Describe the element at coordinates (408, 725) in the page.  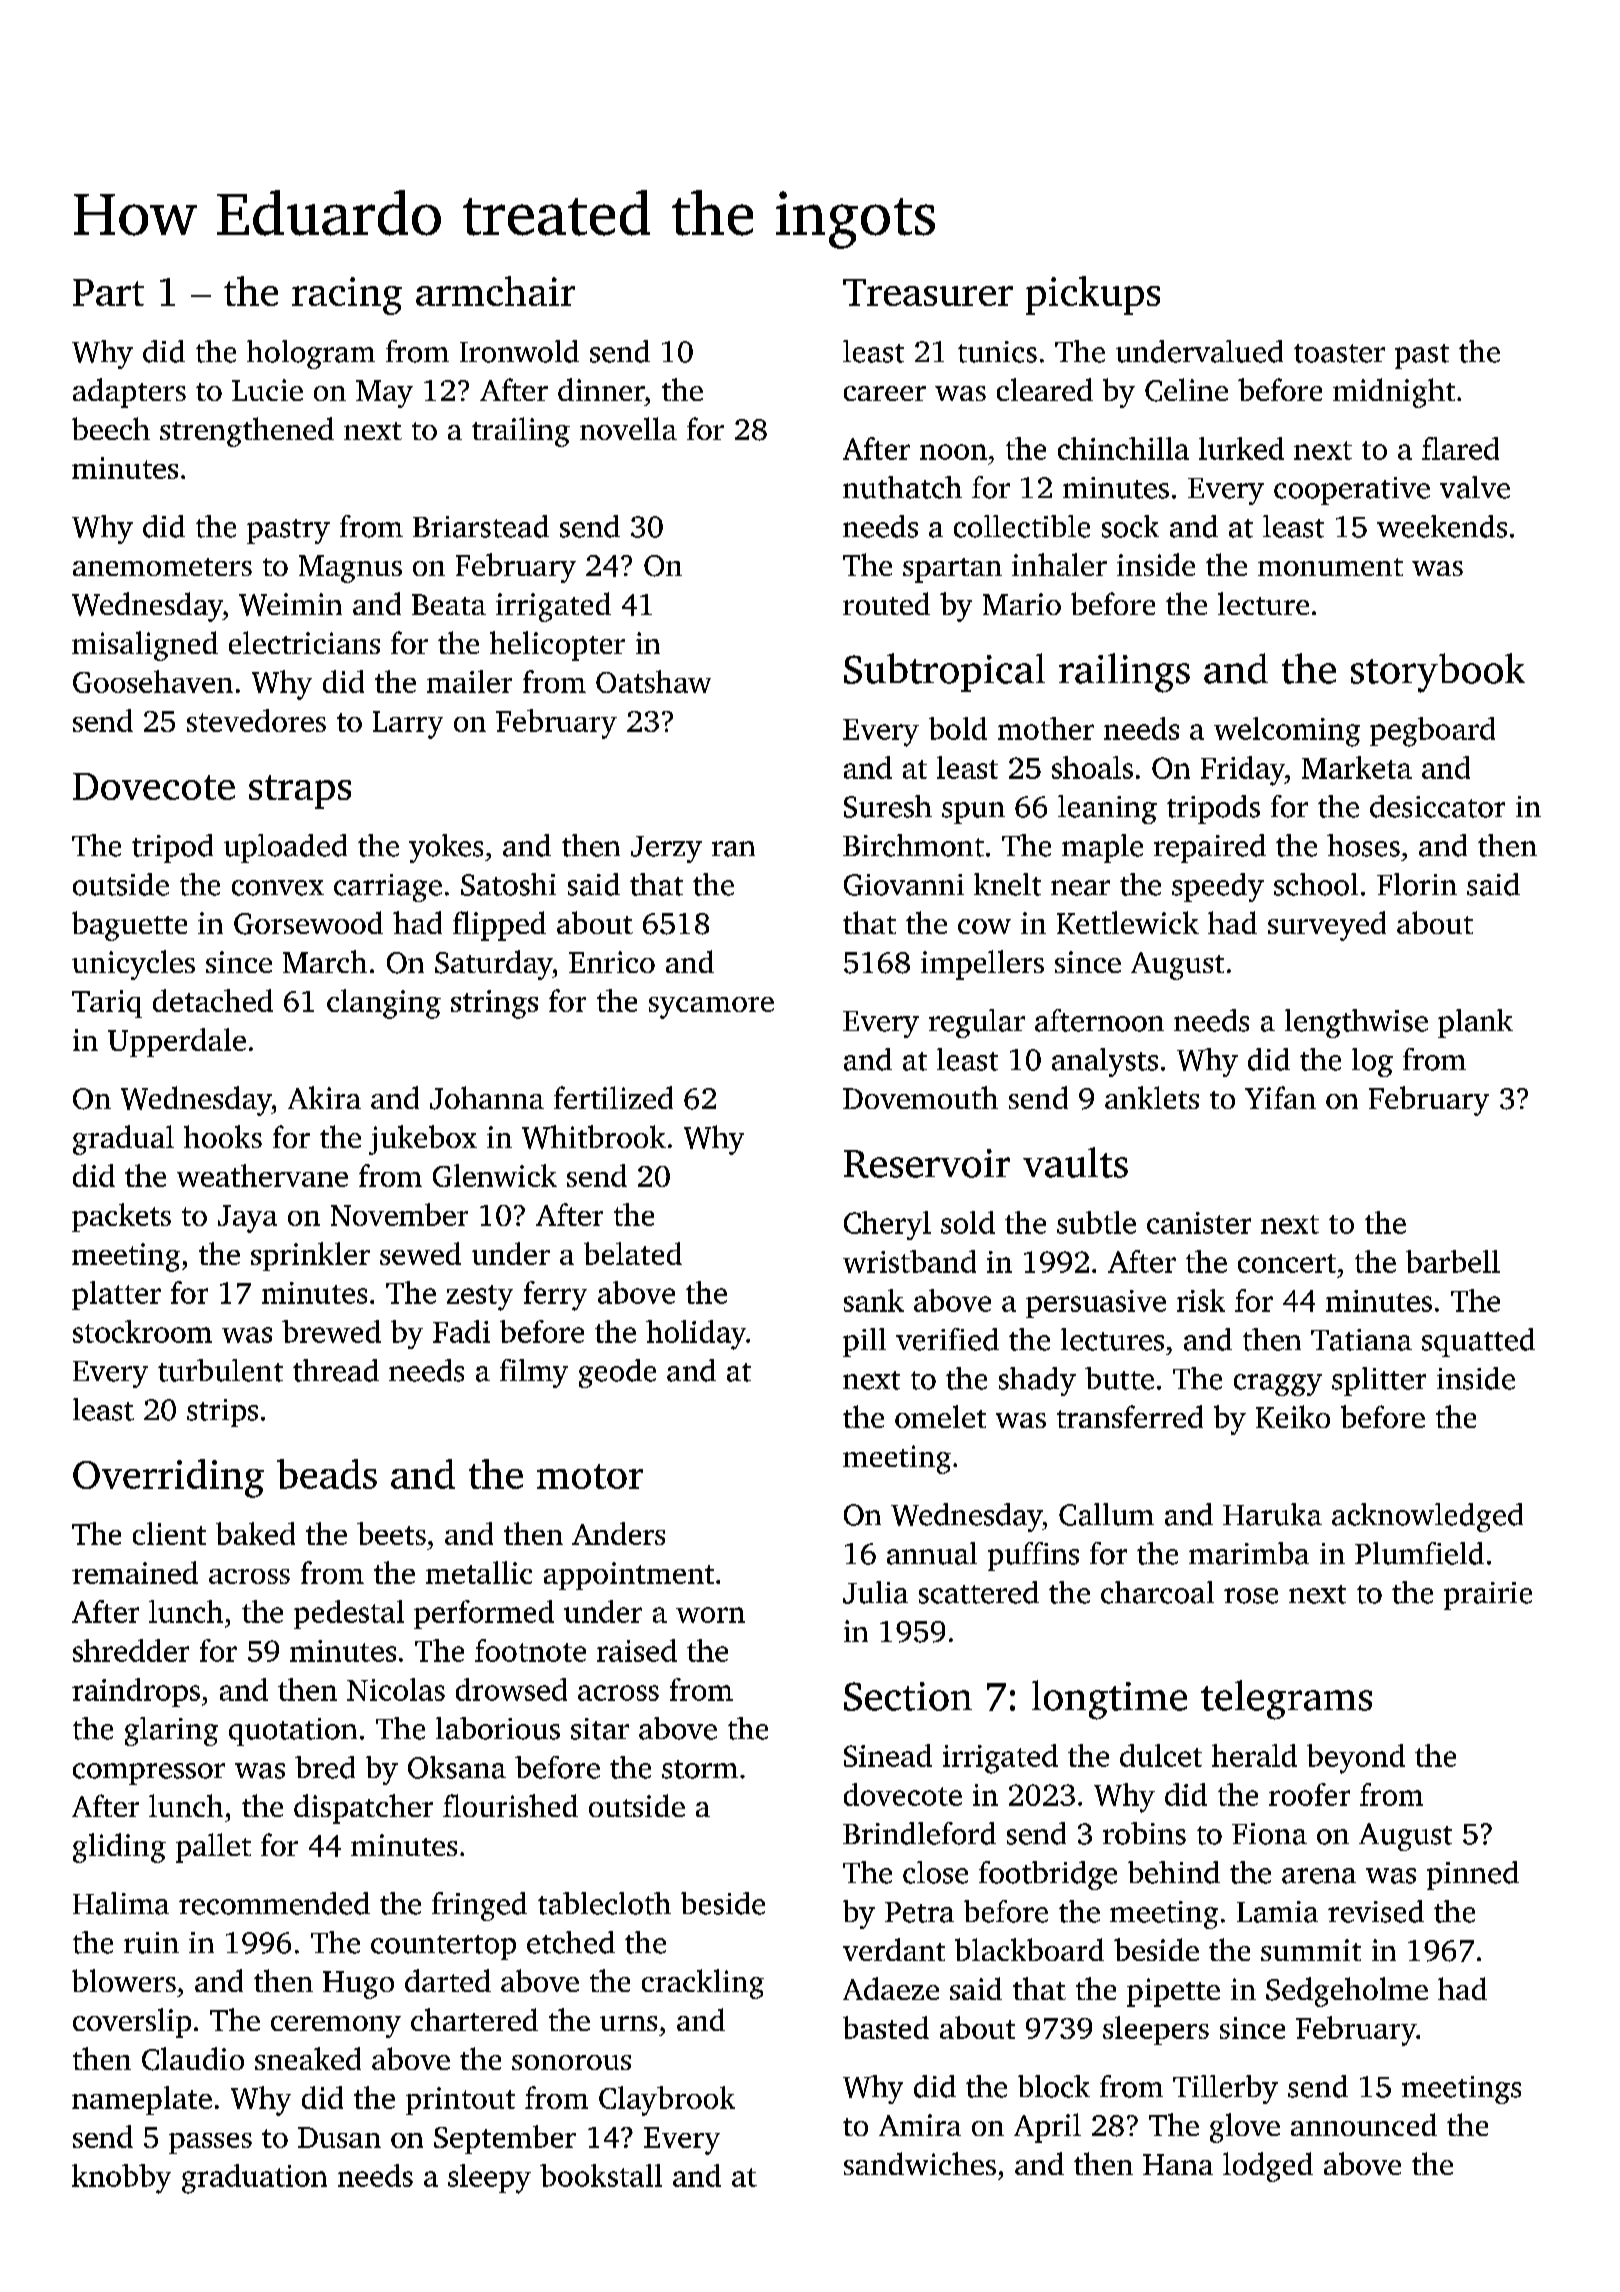
I see `Larry` at that location.
